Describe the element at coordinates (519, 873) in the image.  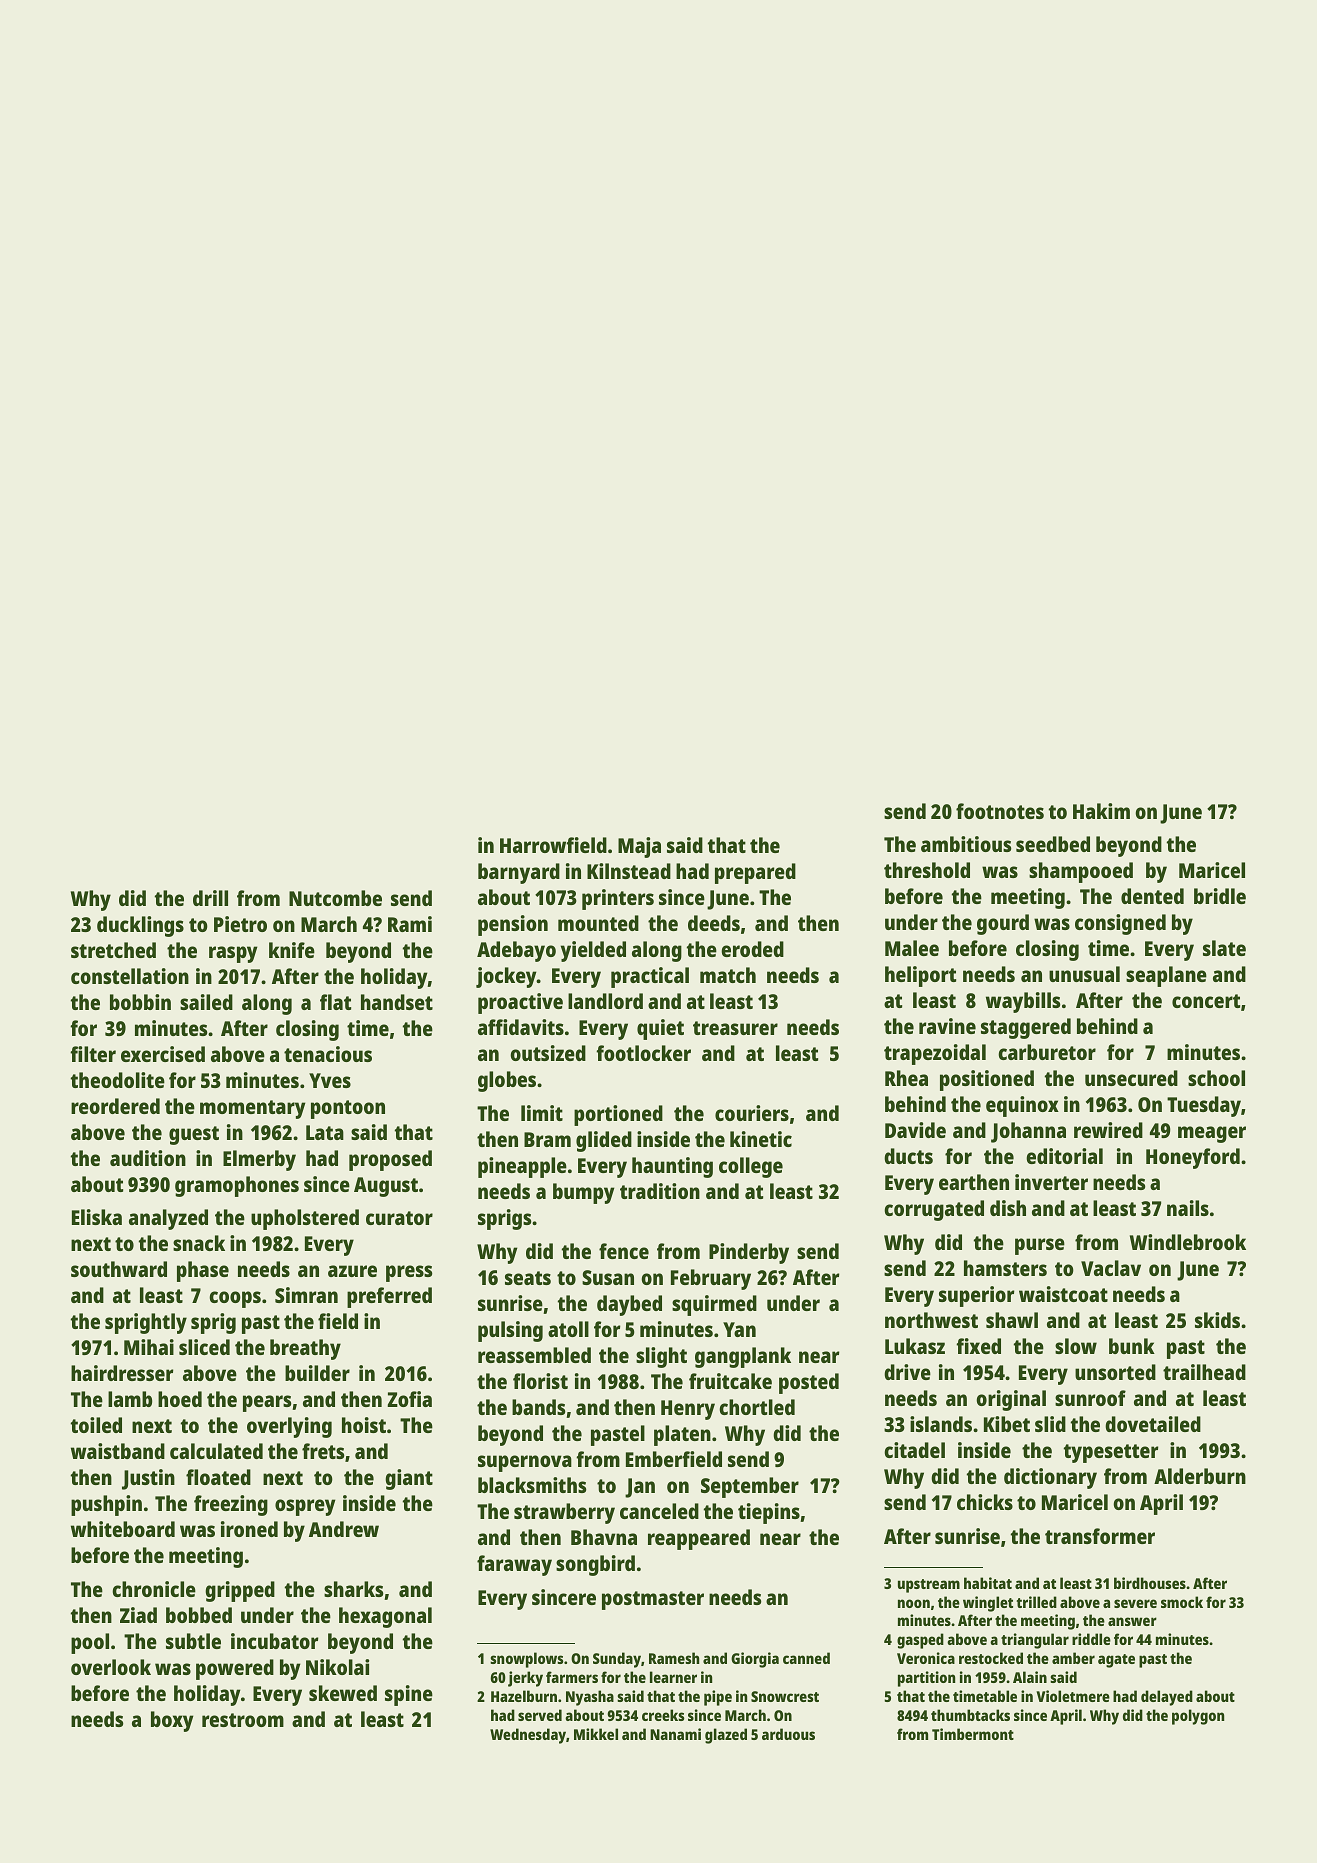
I see `barnyard` at that location.
